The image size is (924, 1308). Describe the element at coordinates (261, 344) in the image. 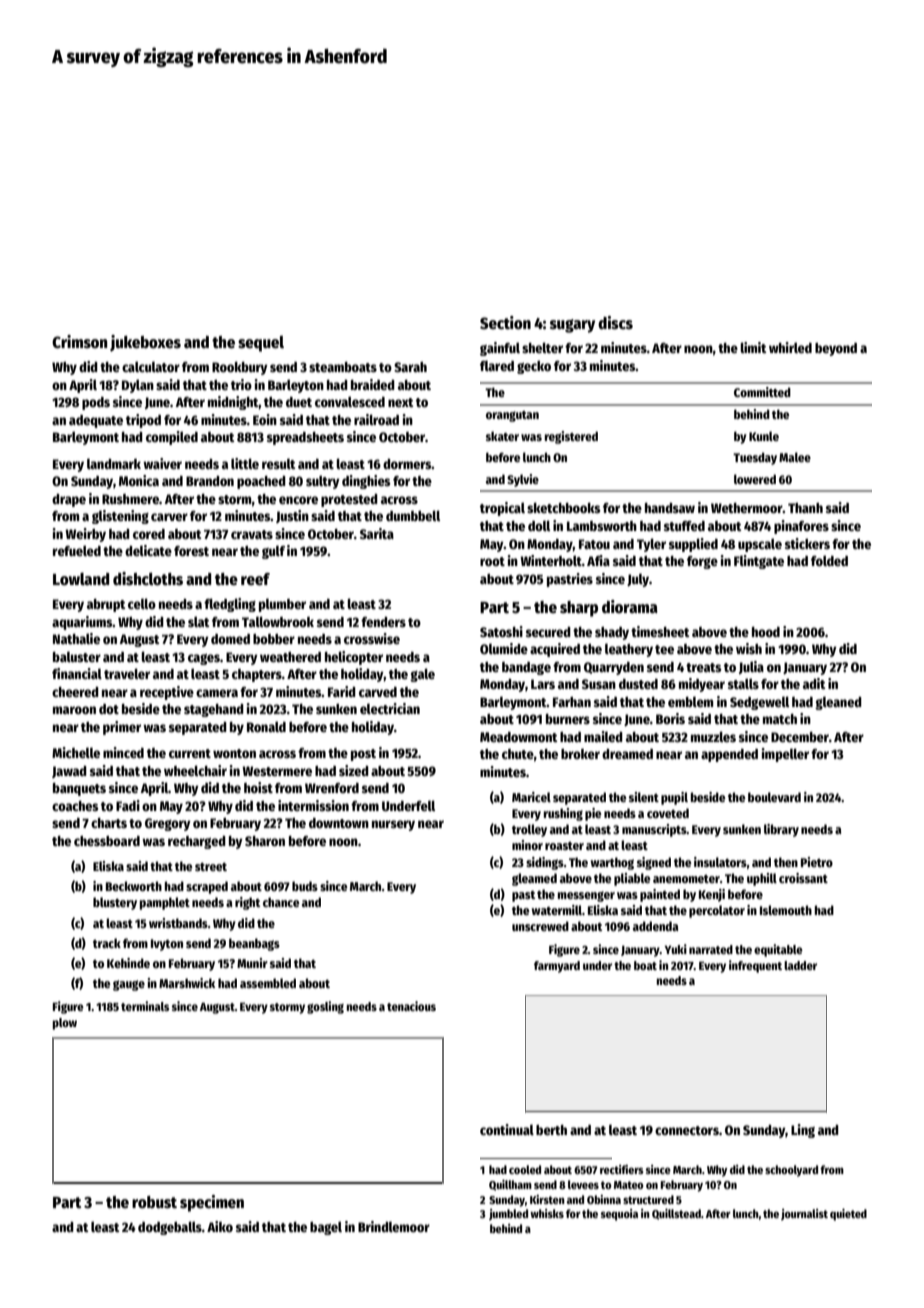

I see `sequel` at that location.
